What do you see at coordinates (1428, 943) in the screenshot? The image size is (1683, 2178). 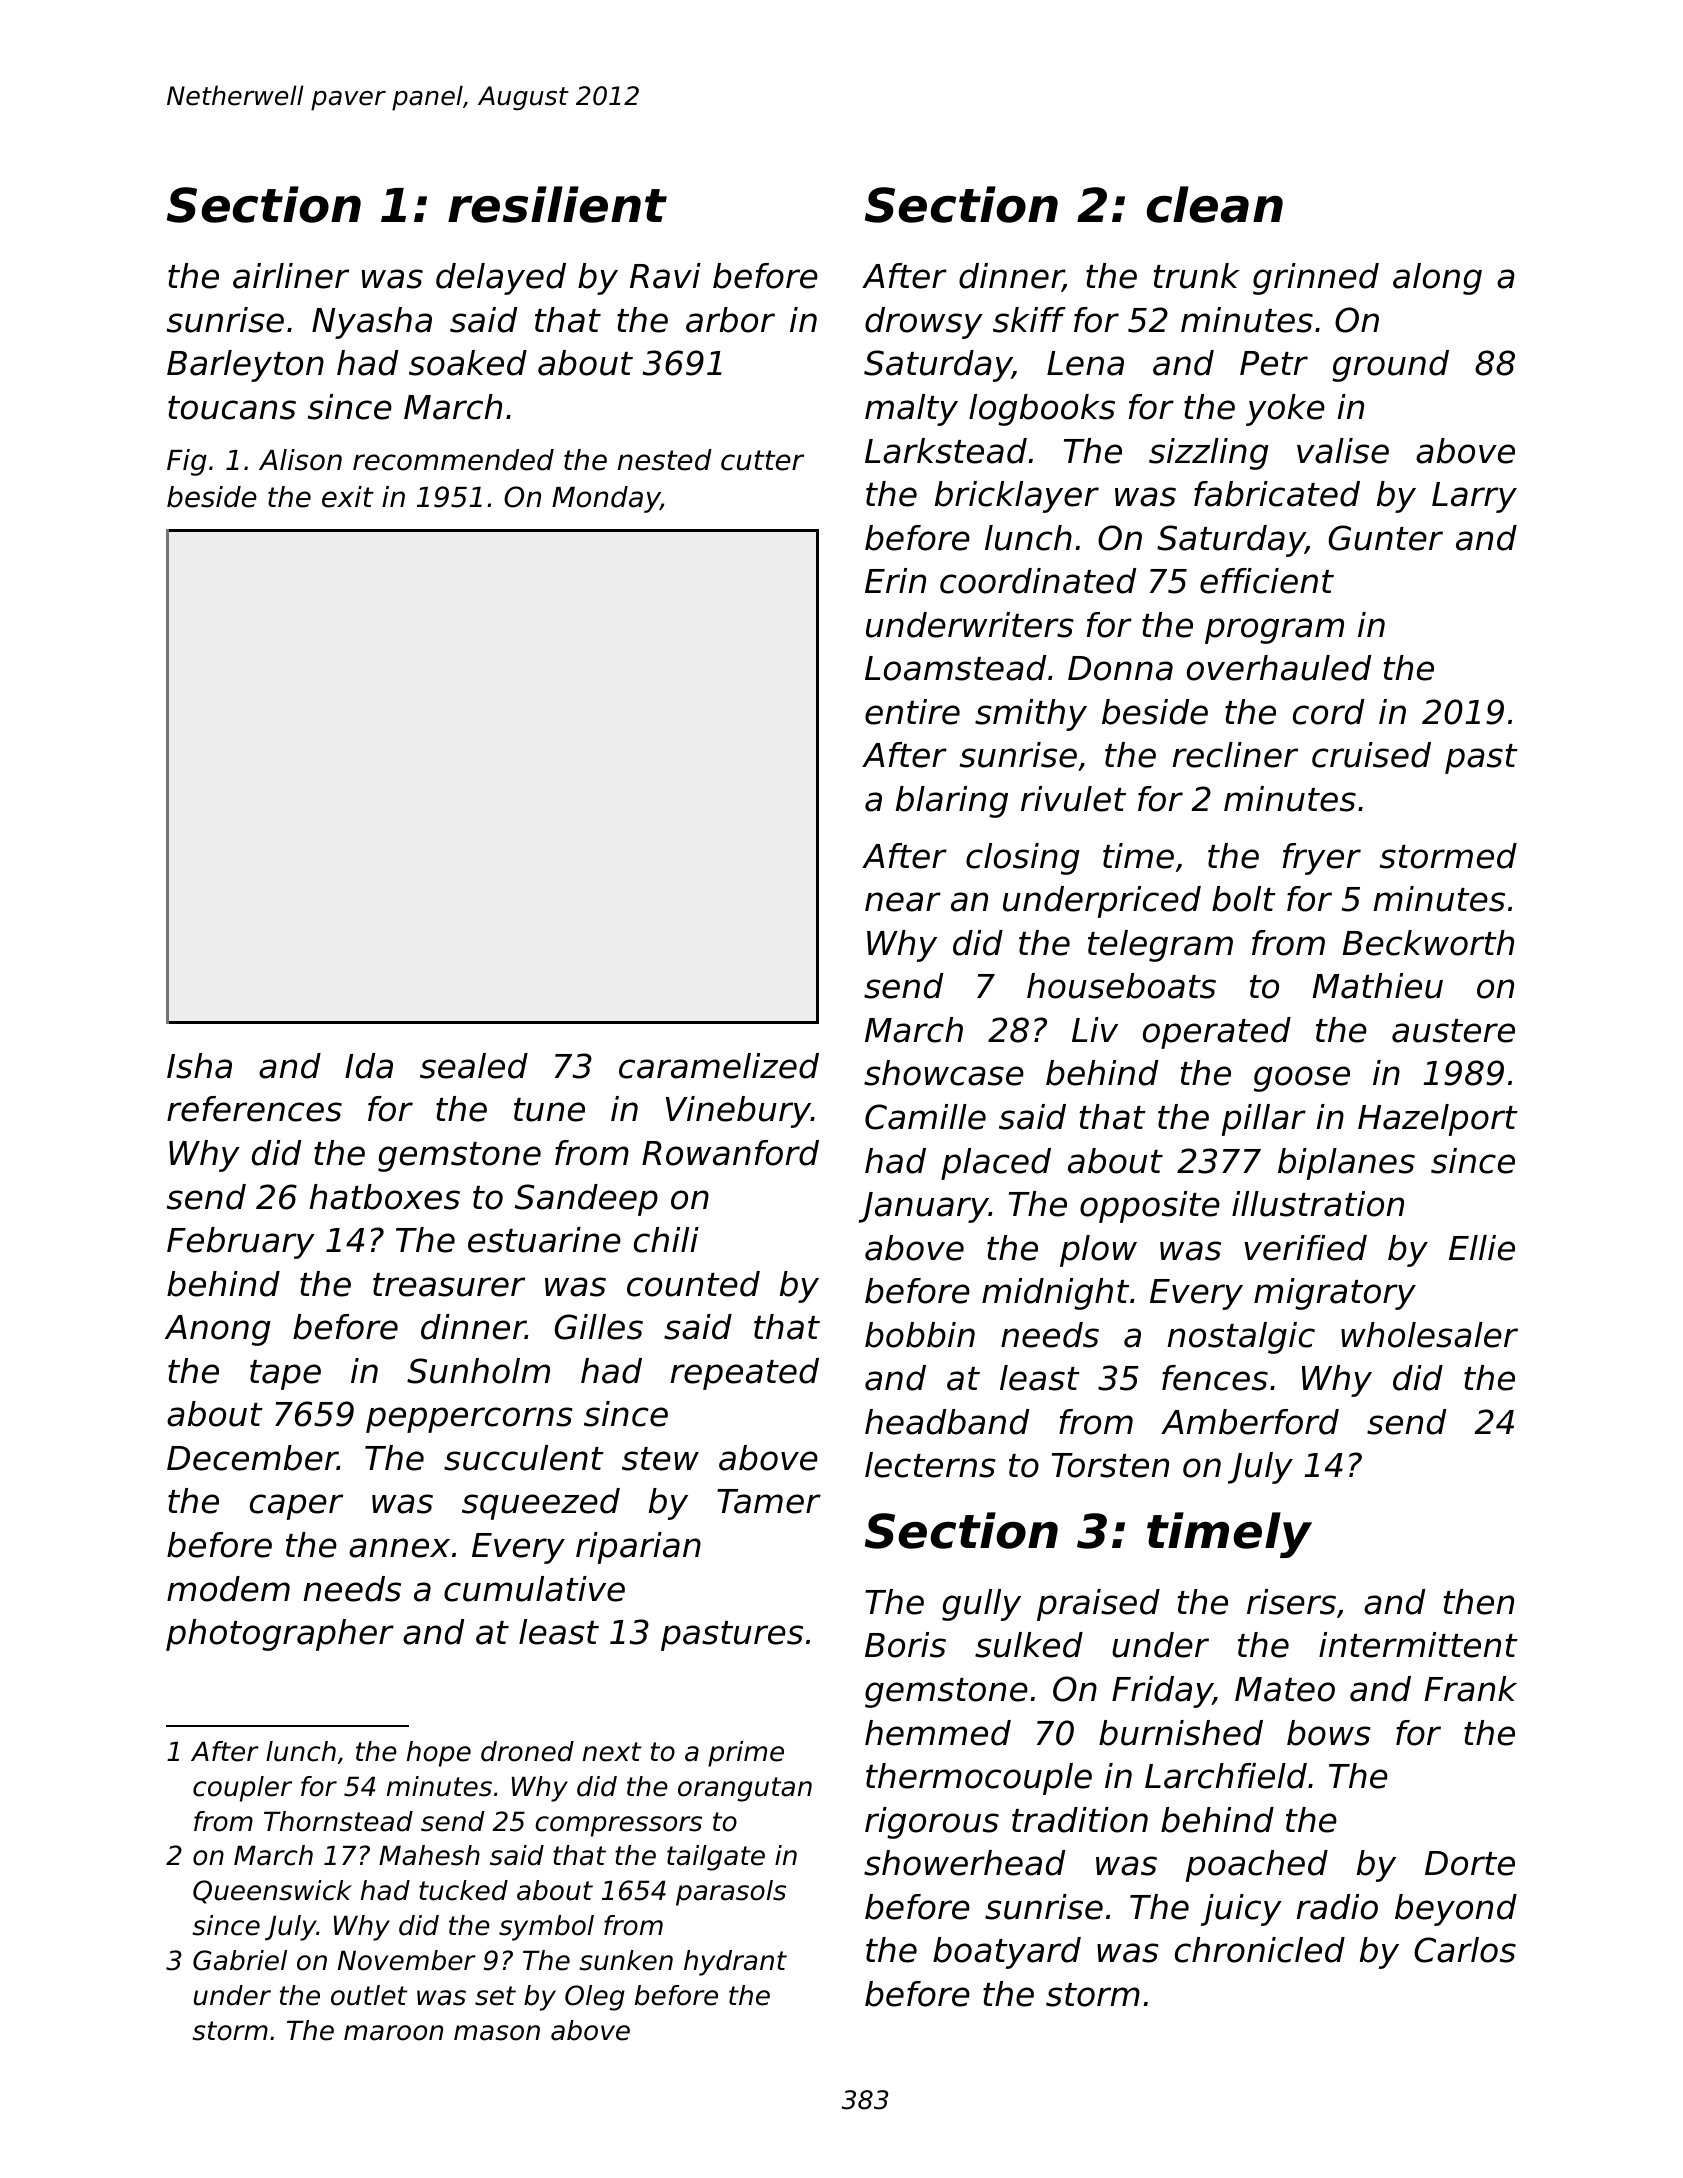 I see `Beckworth` at bounding box center [1428, 943].
